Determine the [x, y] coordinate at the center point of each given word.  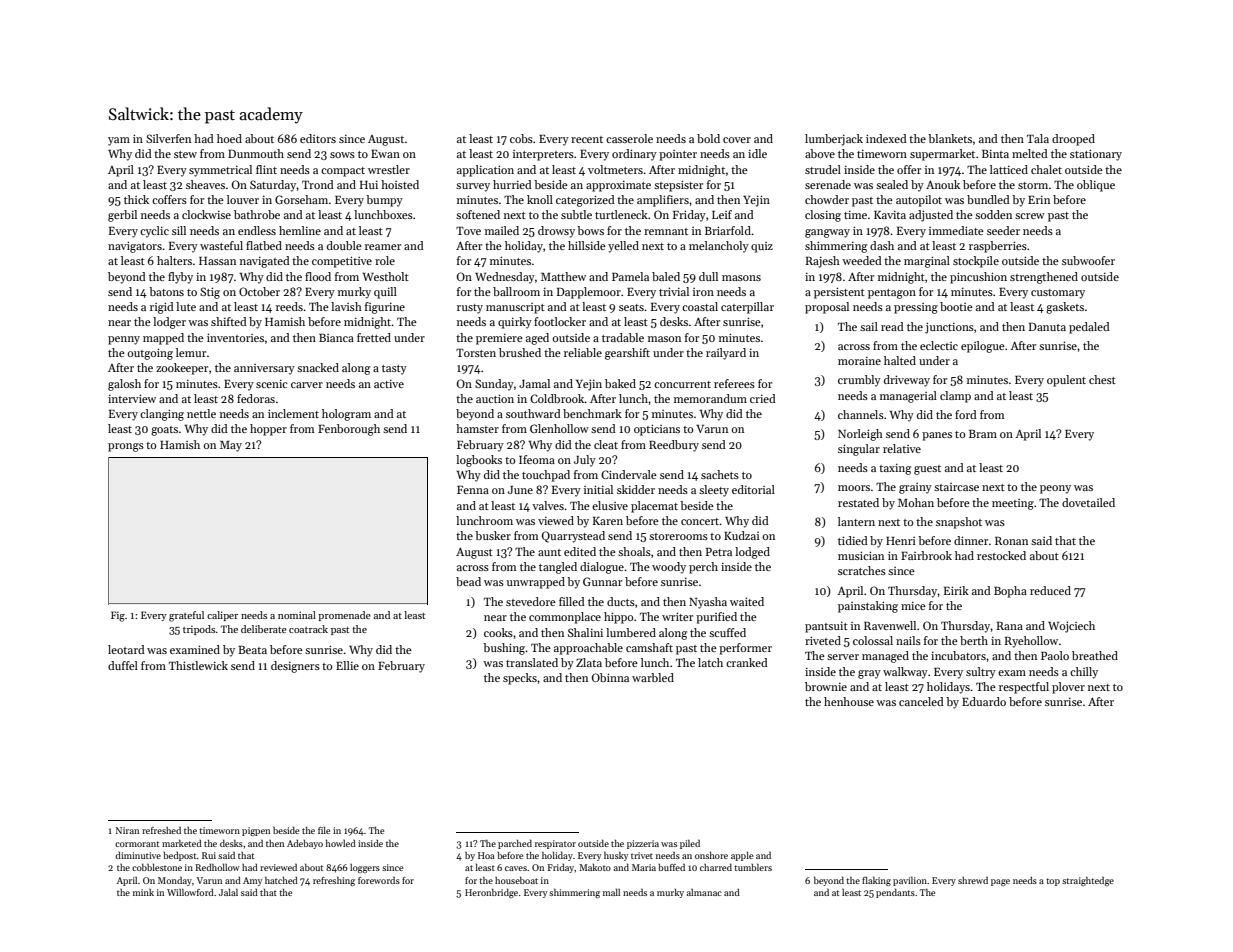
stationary [1096, 155]
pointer [678, 155]
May [231, 446]
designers [295, 667]
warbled [653, 677]
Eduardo [984, 701]
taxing [895, 469]
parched [515, 844]
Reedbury [674, 446]
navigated [265, 262]
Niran [127, 830]
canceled [921, 701]
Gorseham [301, 199]
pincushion [978, 278]
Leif [722, 214]
